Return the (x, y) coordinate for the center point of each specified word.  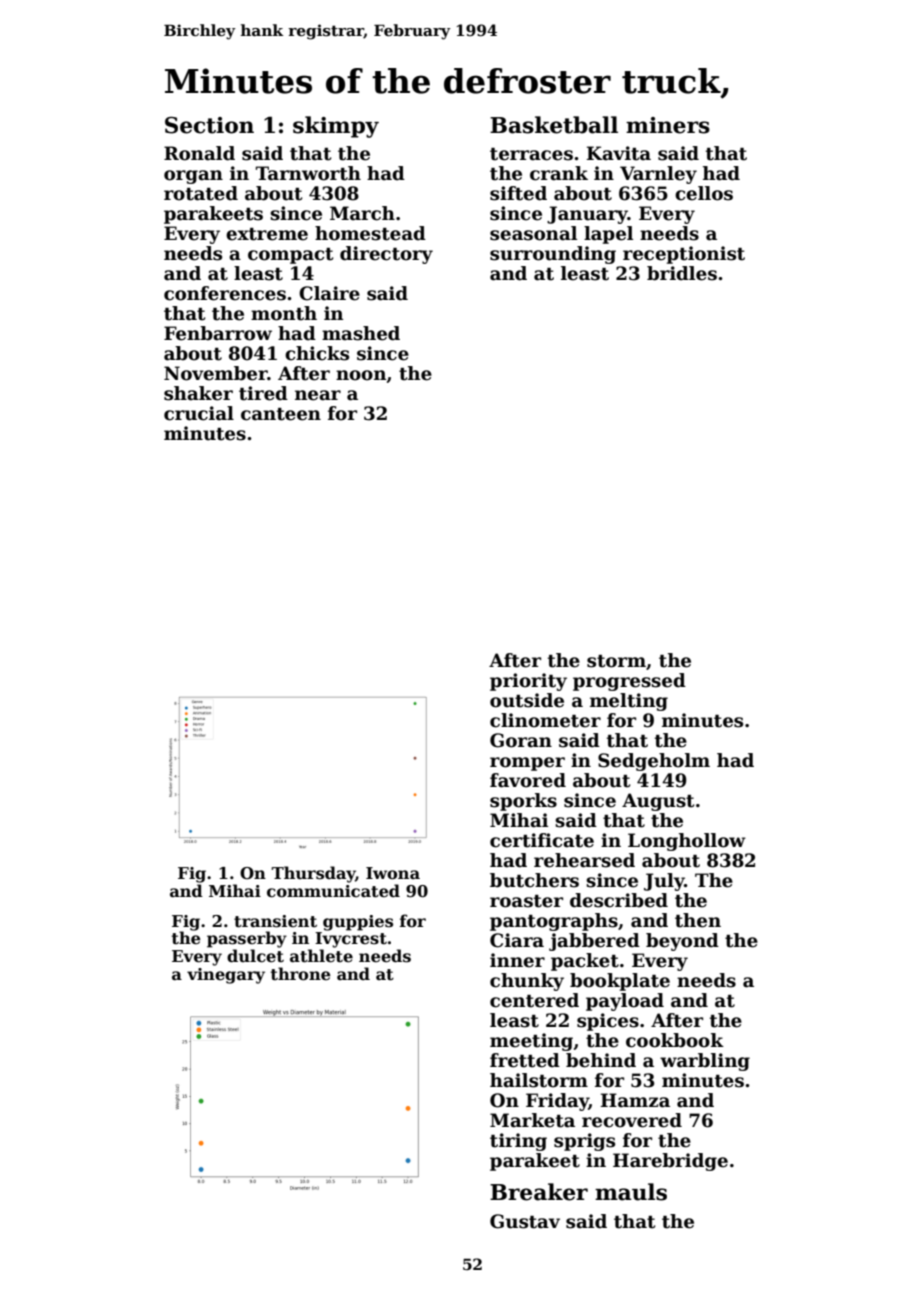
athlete (321, 956)
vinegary (226, 976)
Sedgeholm (654, 762)
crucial (199, 413)
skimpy (336, 127)
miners (668, 125)
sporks (523, 802)
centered (534, 1000)
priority (528, 682)
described (619, 900)
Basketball (554, 125)
